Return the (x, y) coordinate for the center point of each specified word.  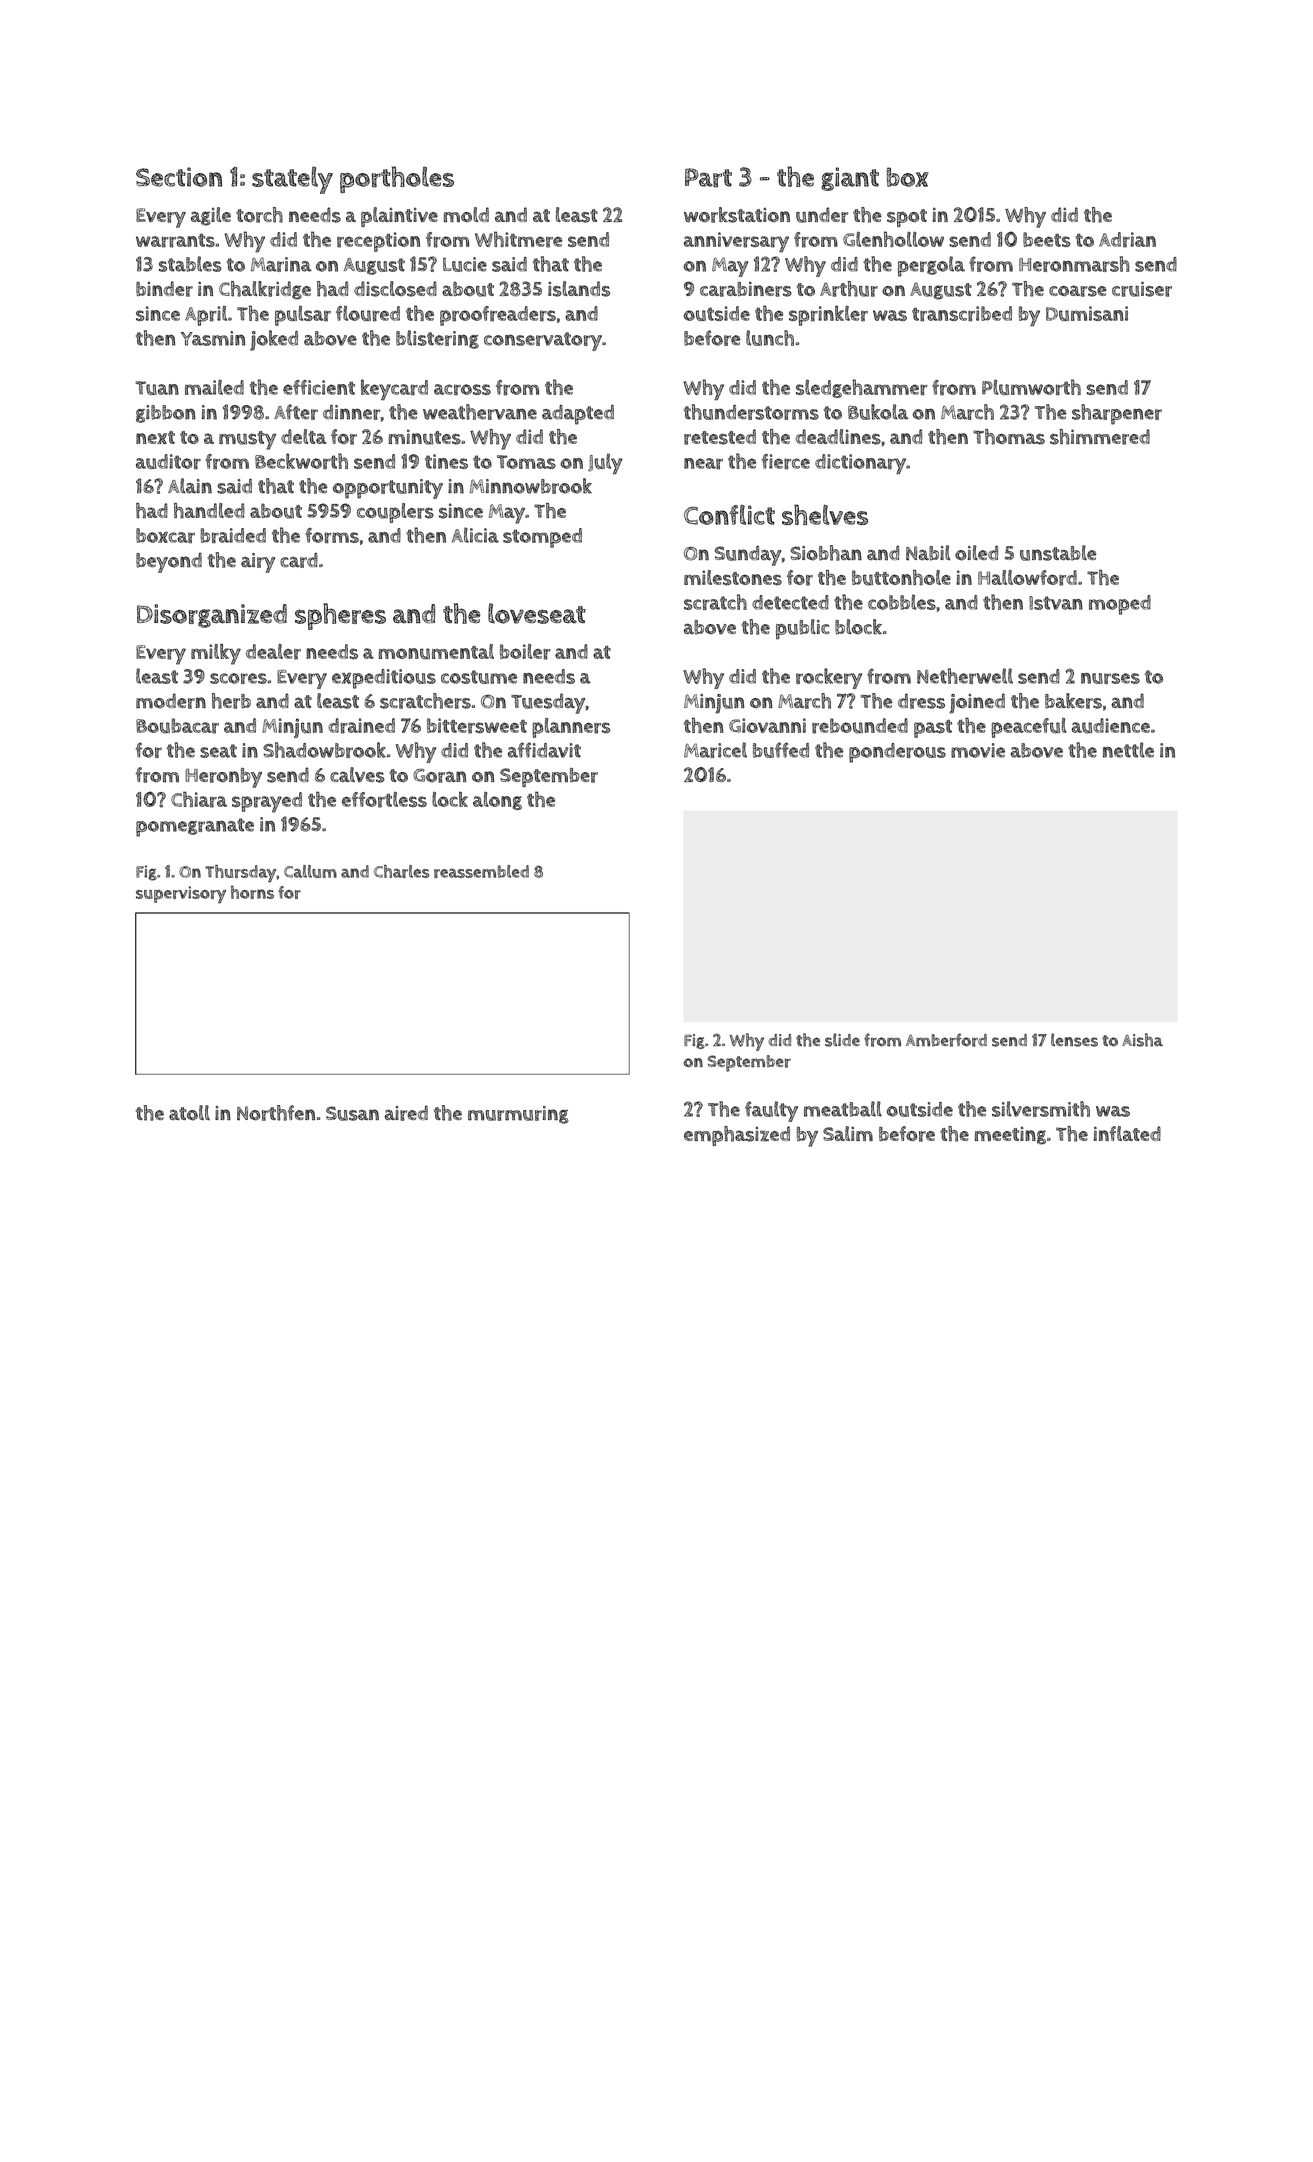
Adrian (1127, 240)
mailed (214, 387)
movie (978, 750)
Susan (352, 1113)
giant (850, 179)
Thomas (1009, 437)
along (497, 801)
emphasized (737, 1136)
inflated (1127, 1133)
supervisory (181, 894)
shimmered (1100, 437)
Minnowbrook (531, 486)
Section (179, 177)
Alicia (475, 535)
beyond (169, 563)
